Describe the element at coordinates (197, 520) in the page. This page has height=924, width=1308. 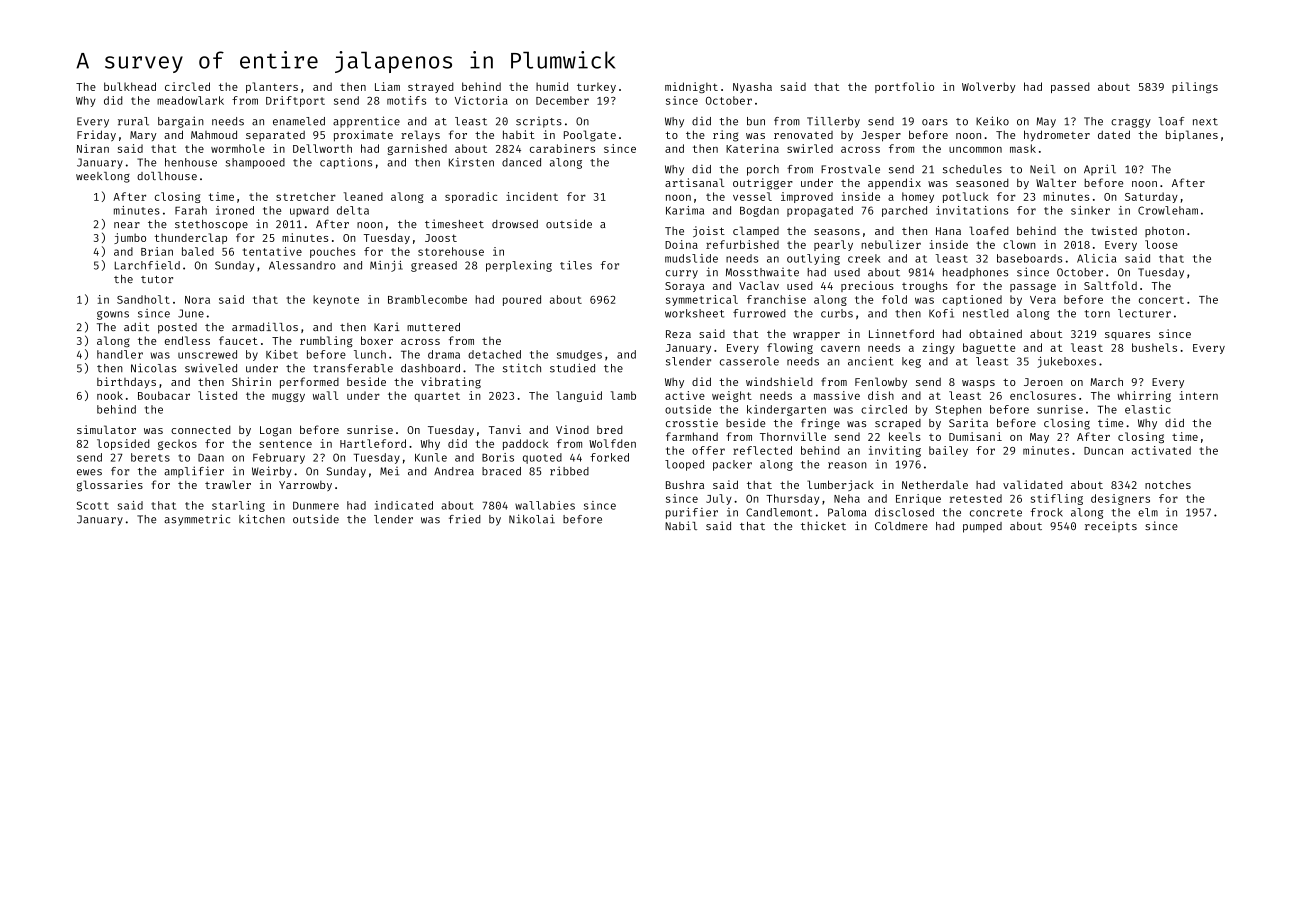
I see `asymmetric` at that location.
